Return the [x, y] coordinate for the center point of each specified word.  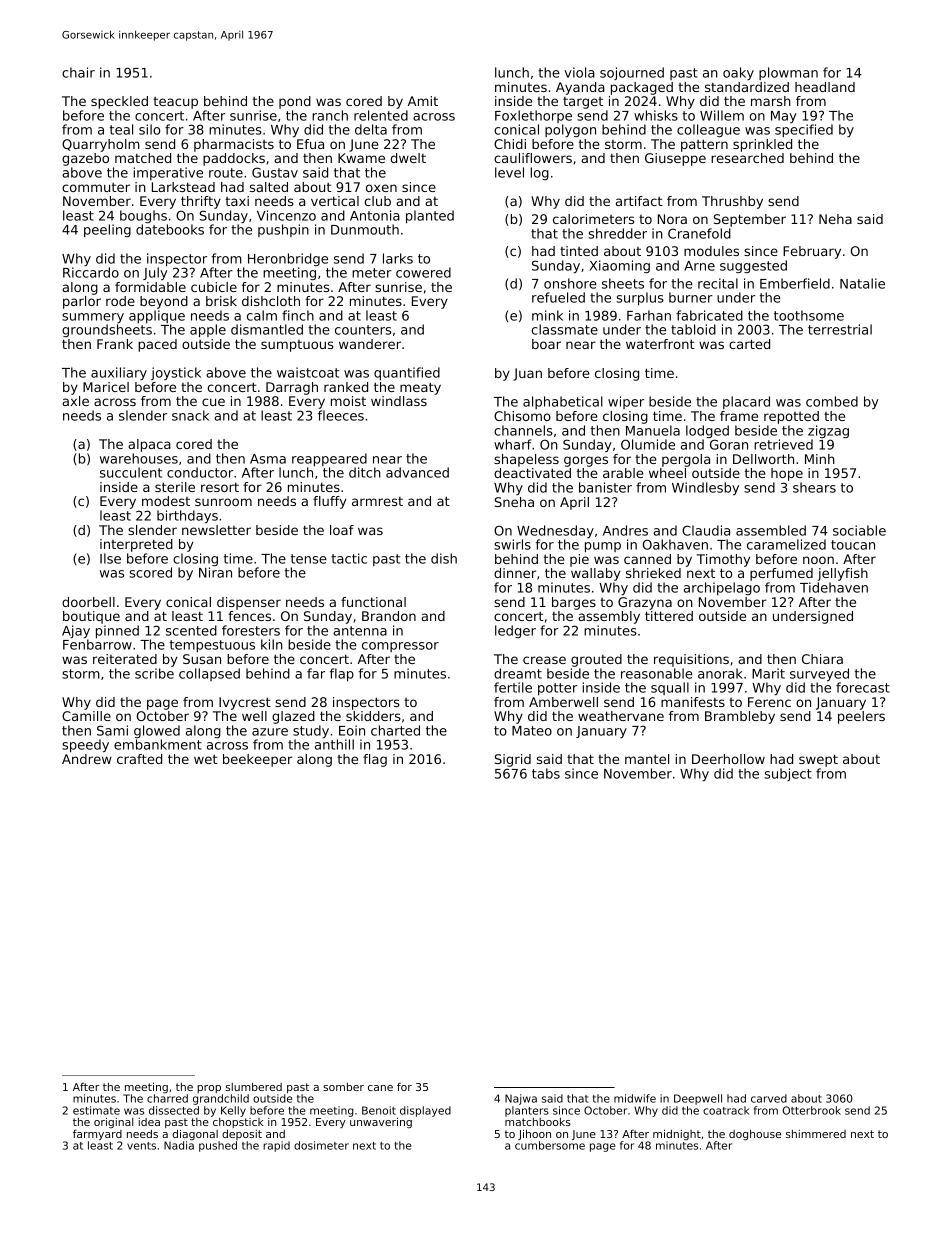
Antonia [375, 215]
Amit [423, 101]
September [750, 220]
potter [558, 689]
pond [295, 102]
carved [769, 1098]
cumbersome [550, 1145]
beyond [164, 302]
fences [249, 616]
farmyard [97, 1135]
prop [209, 1089]
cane [380, 1088]
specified [804, 130]
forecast [863, 687]
